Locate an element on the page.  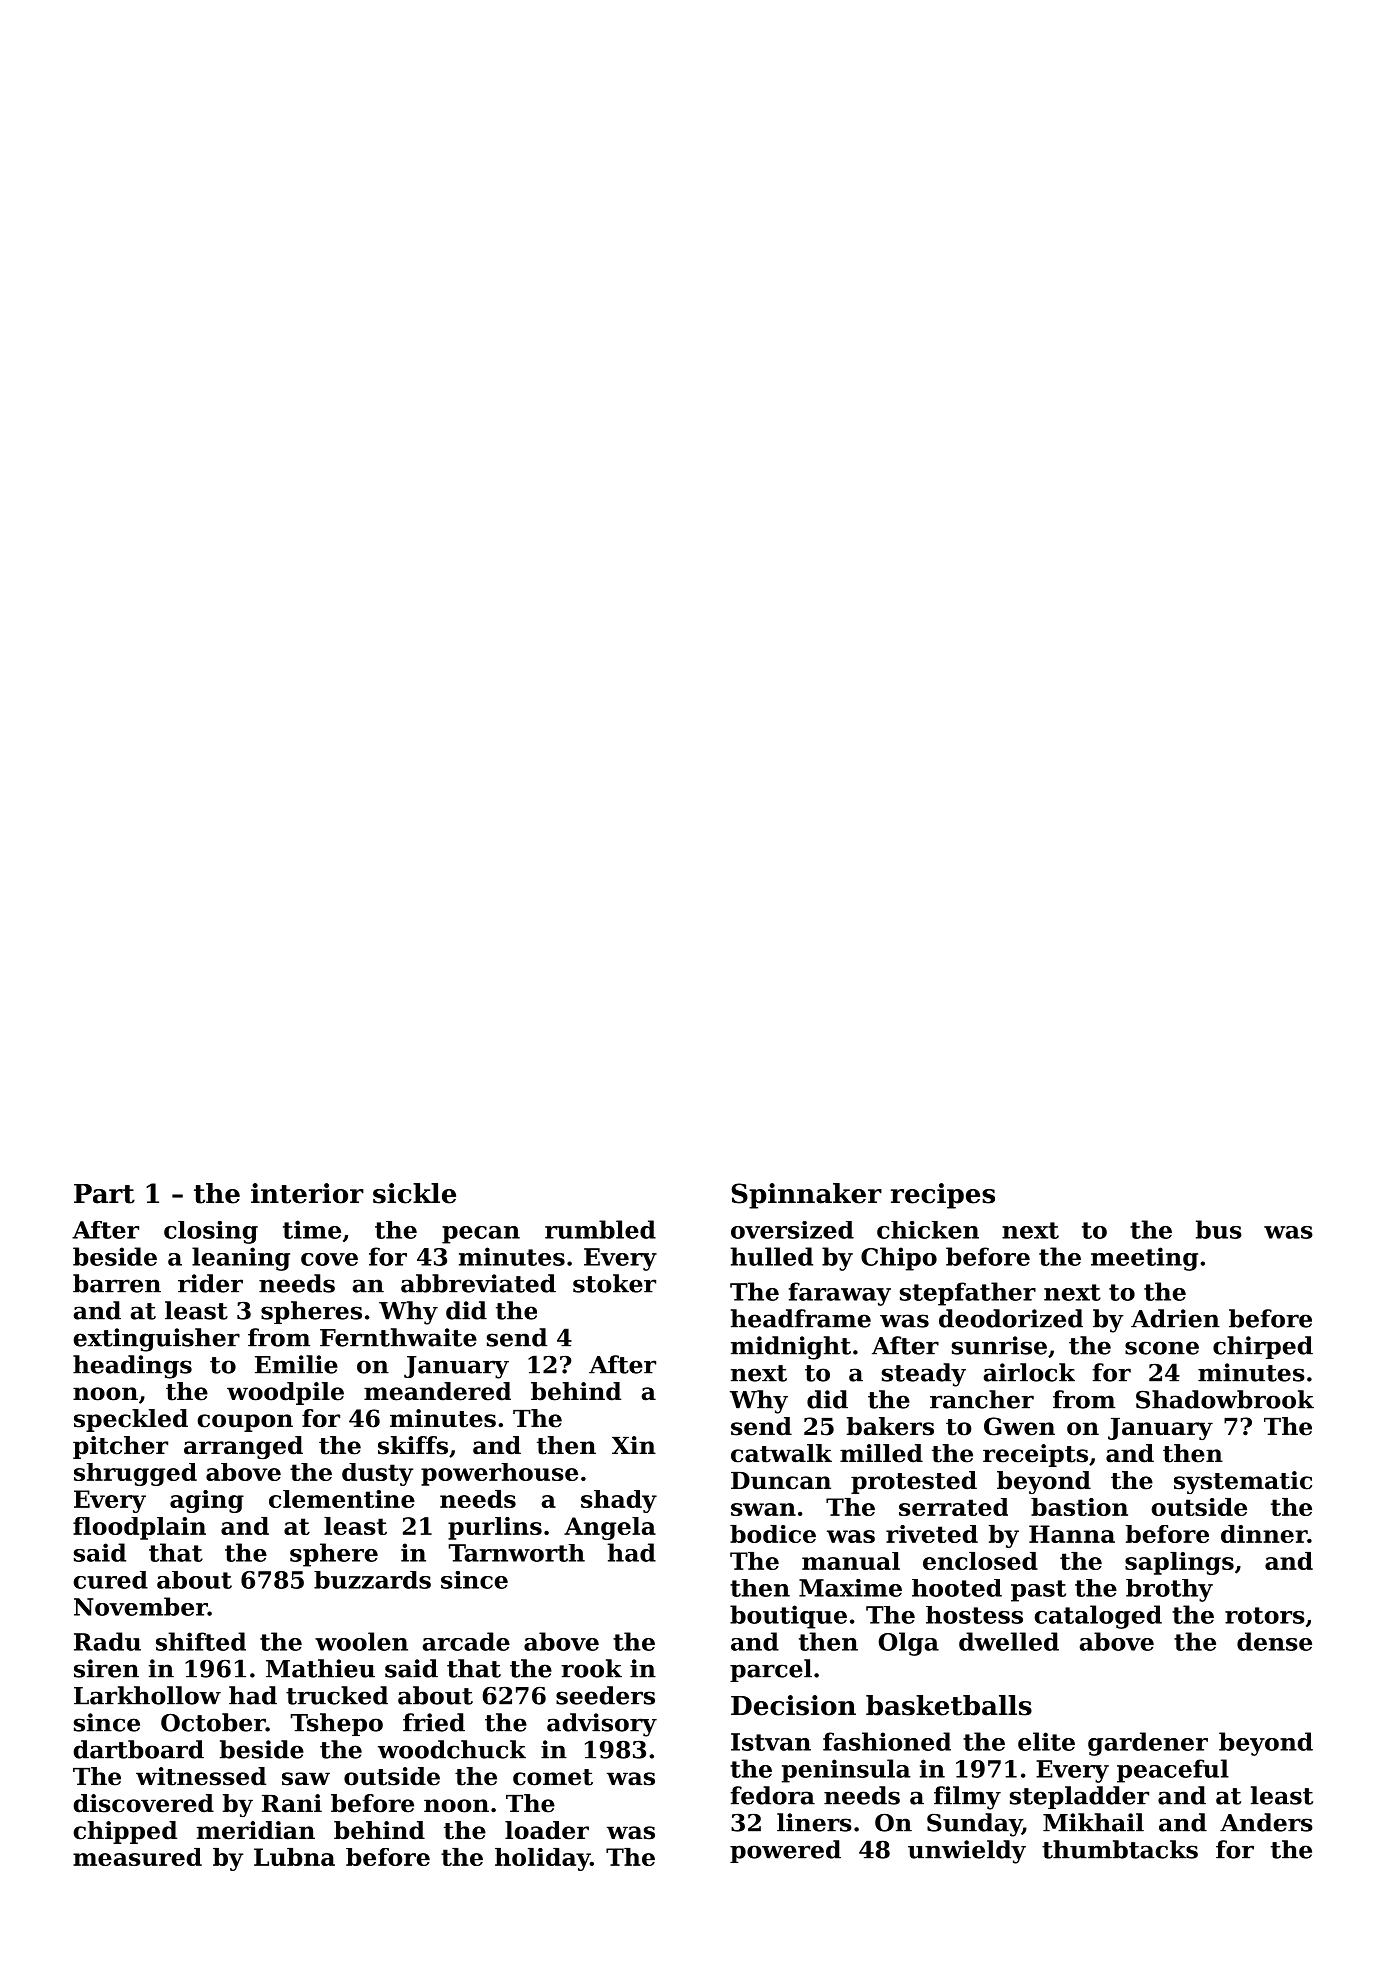
Radu is located at coordinates (107, 1641).
